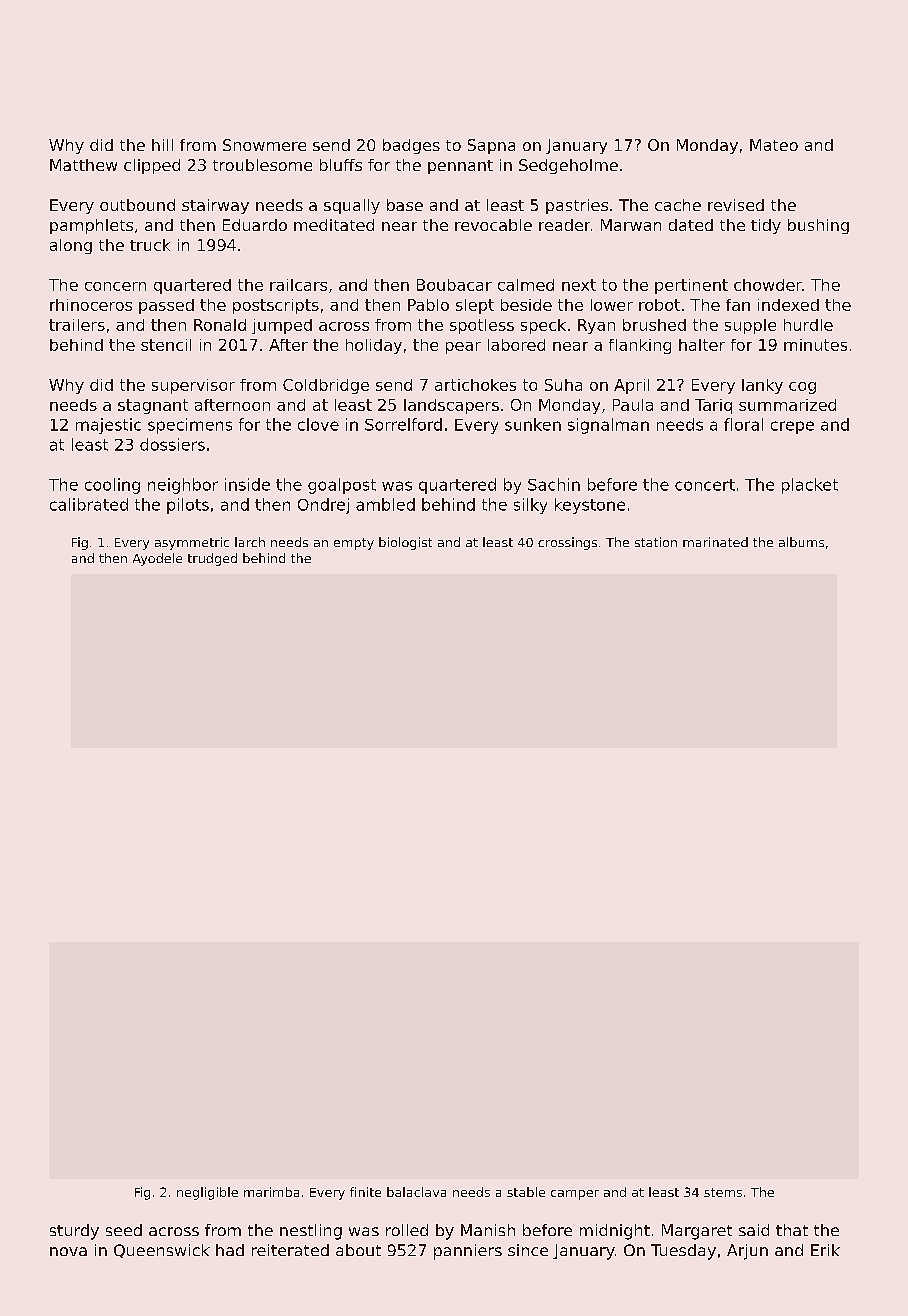 This screenshot has width=908, height=1316. Describe the element at coordinates (792, 1230) in the screenshot. I see `that` at that location.
